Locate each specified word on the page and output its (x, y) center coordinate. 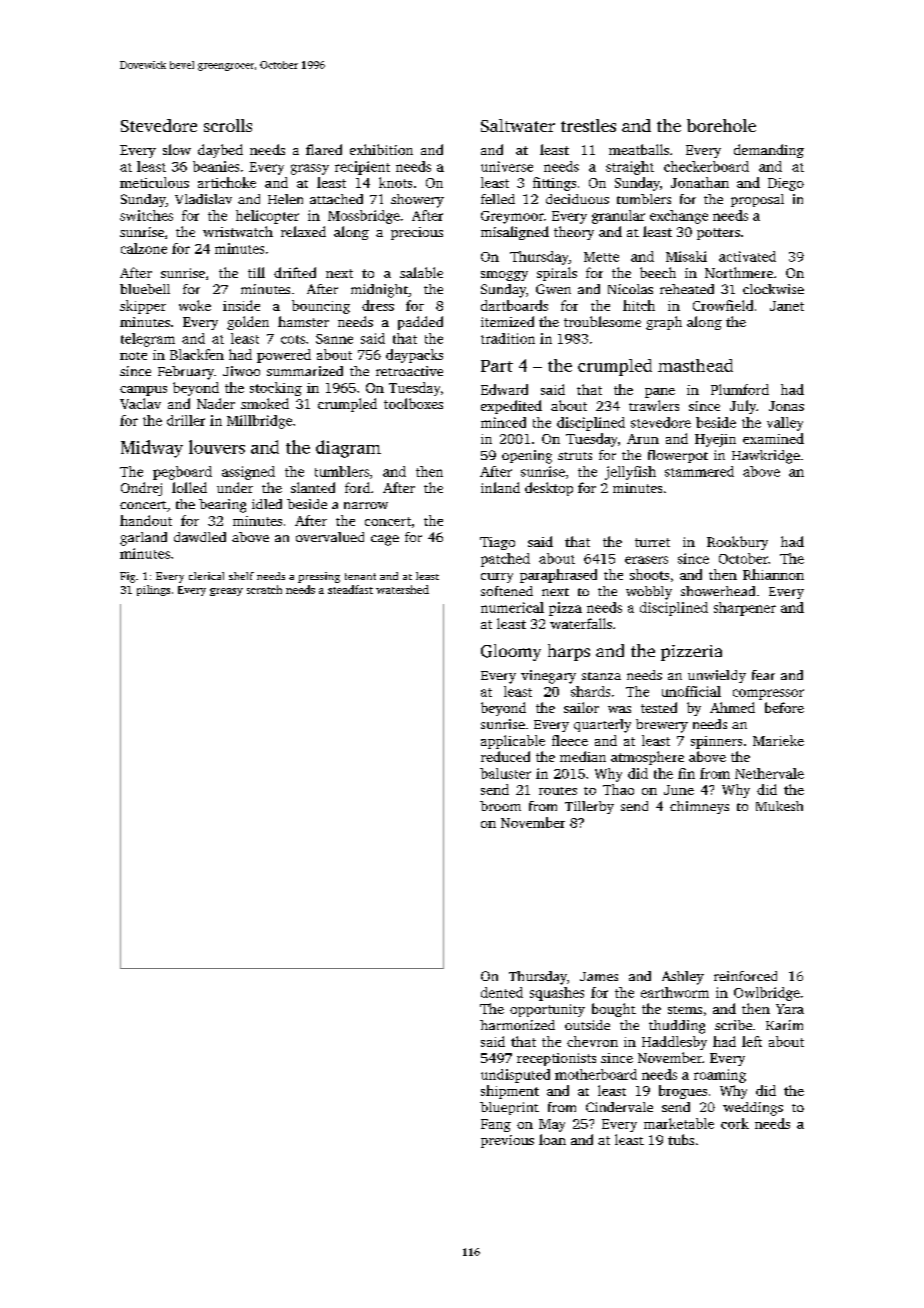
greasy (226, 592)
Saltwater (518, 125)
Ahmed (732, 707)
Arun (643, 439)
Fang (496, 1125)
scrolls (228, 125)
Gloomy (511, 652)
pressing (319, 577)
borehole (721, 125)
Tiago (497, 543)
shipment (510, 1092)
